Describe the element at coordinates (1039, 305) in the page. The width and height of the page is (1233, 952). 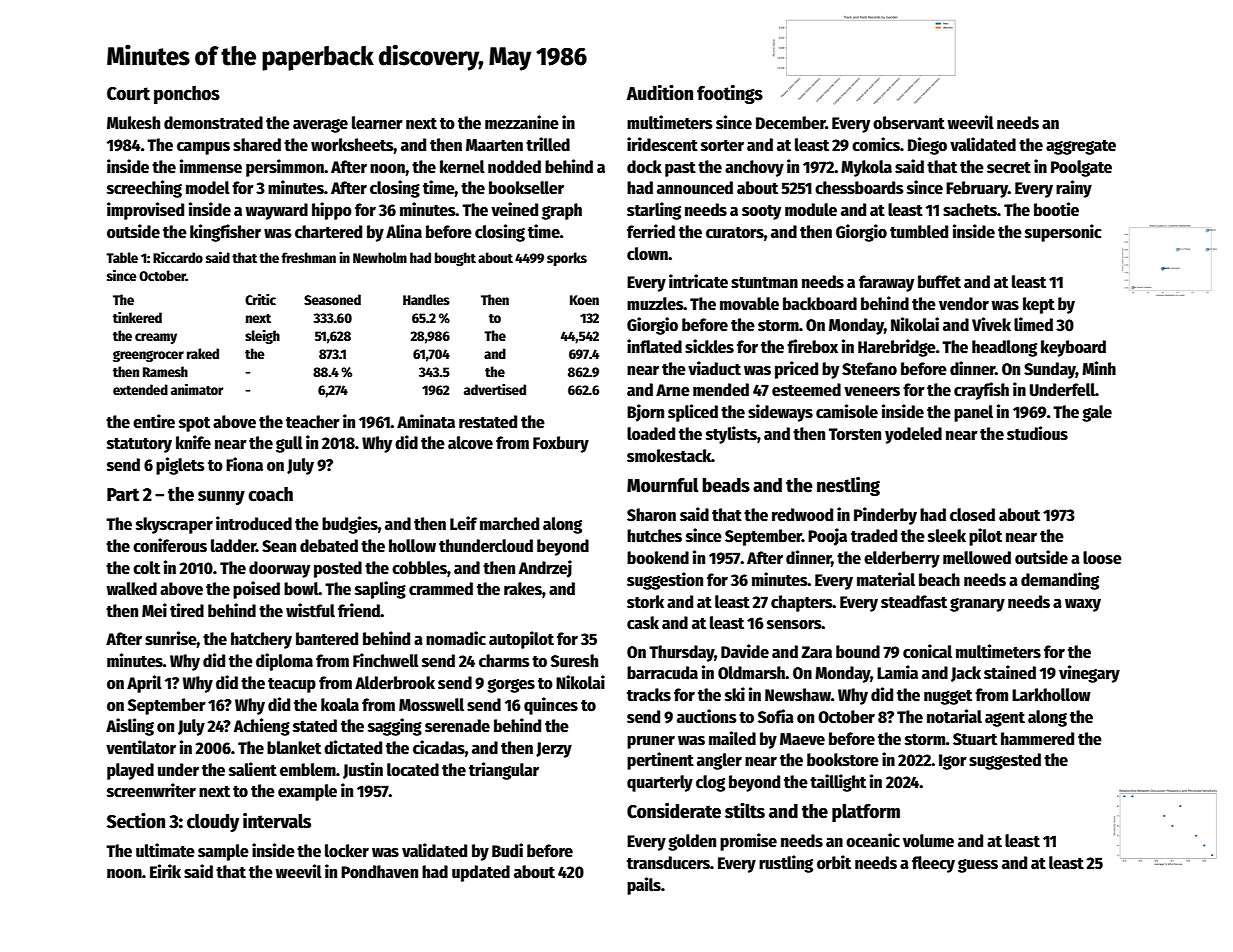
I see `kept` at that location.
